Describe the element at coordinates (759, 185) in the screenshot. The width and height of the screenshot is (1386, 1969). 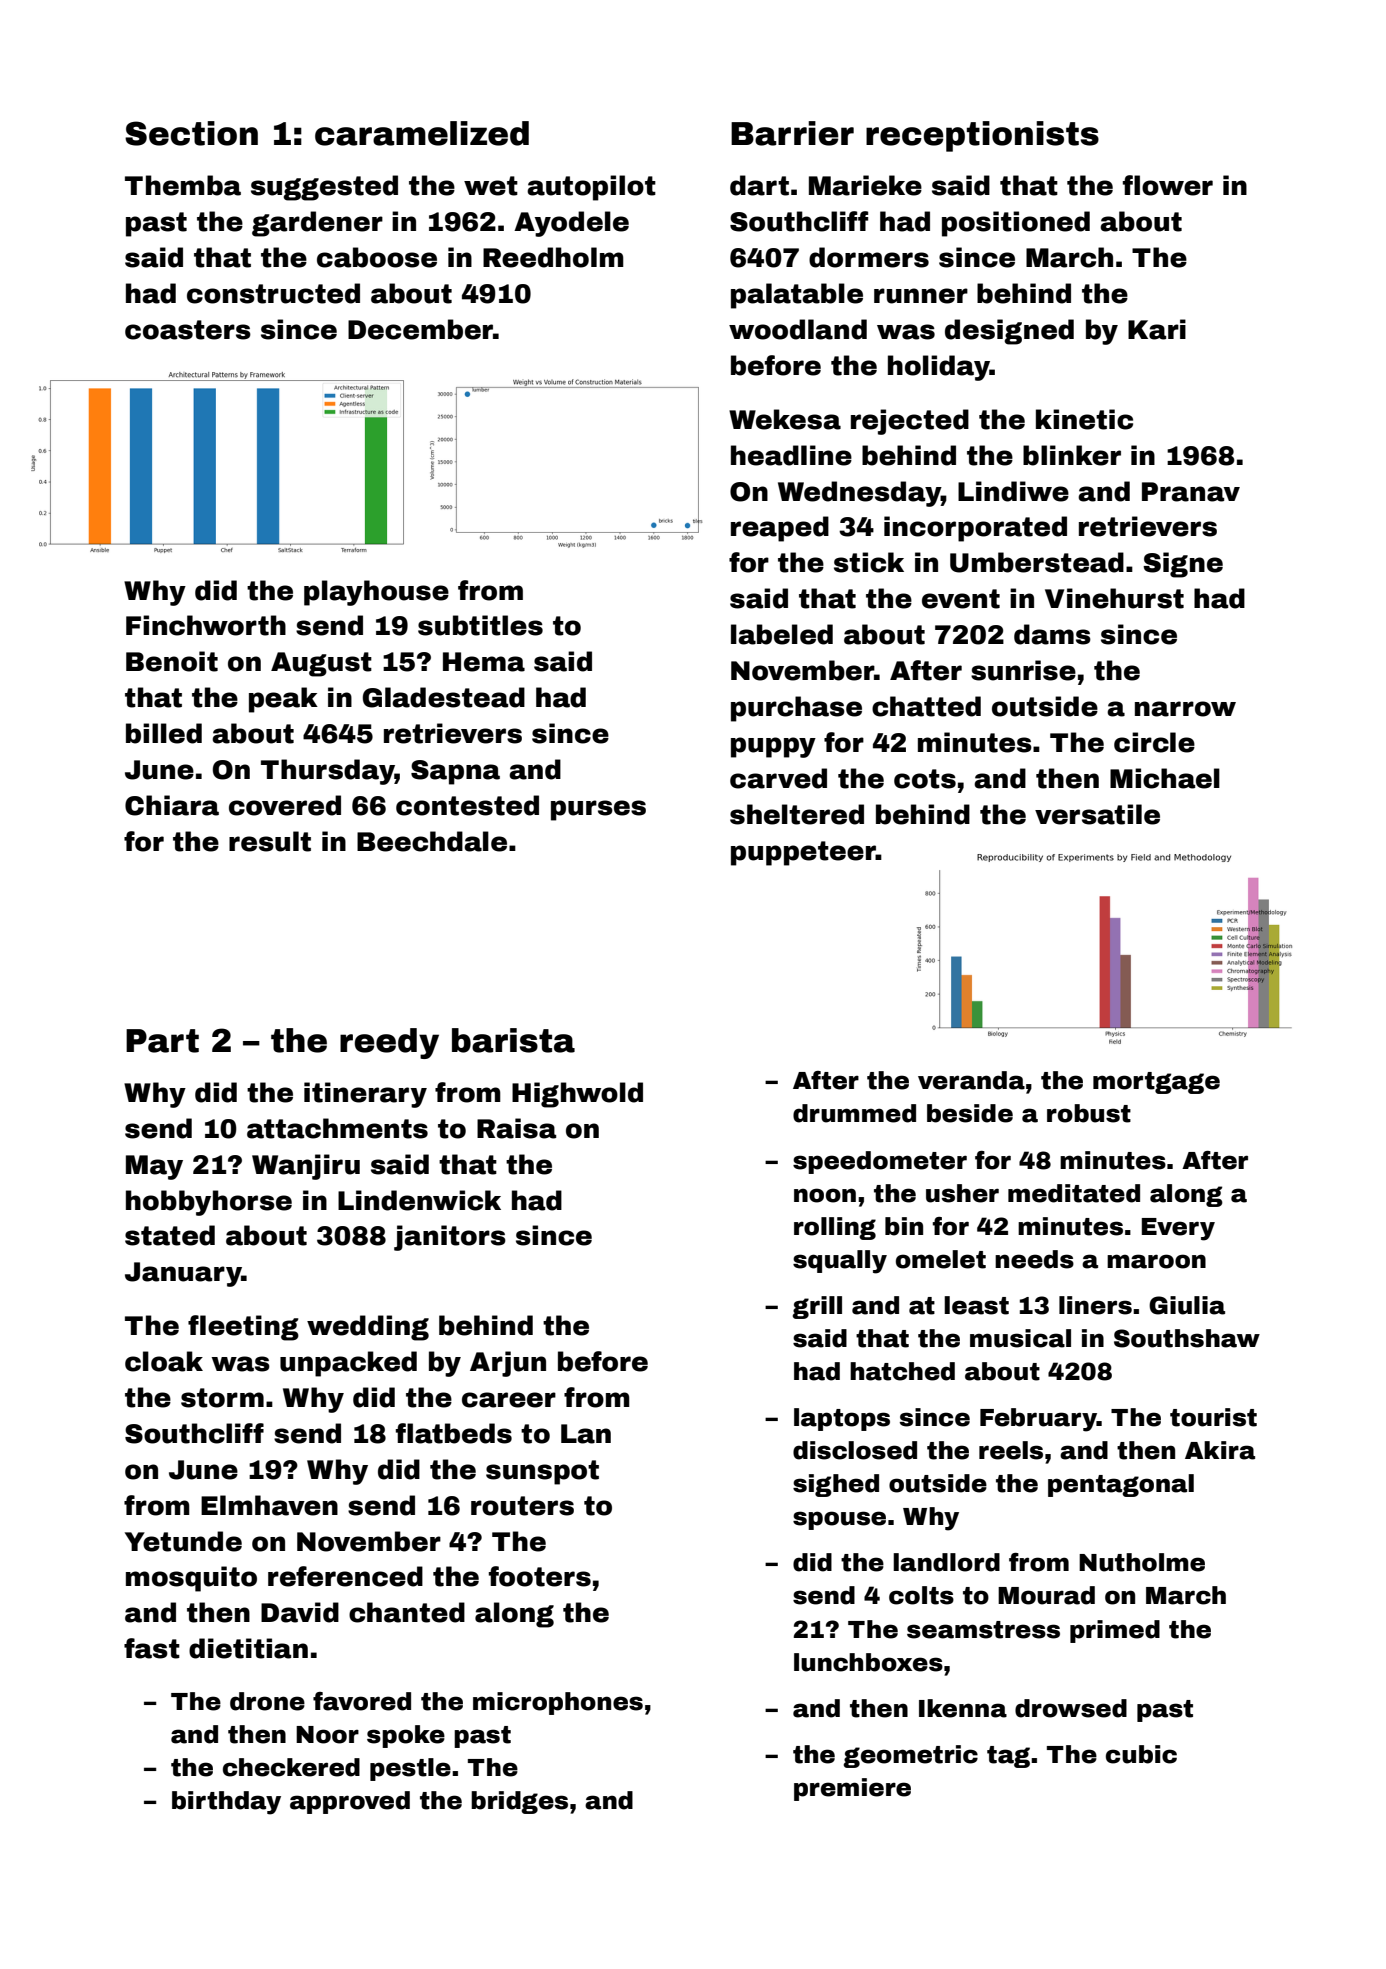
I see `dart` at that location.
